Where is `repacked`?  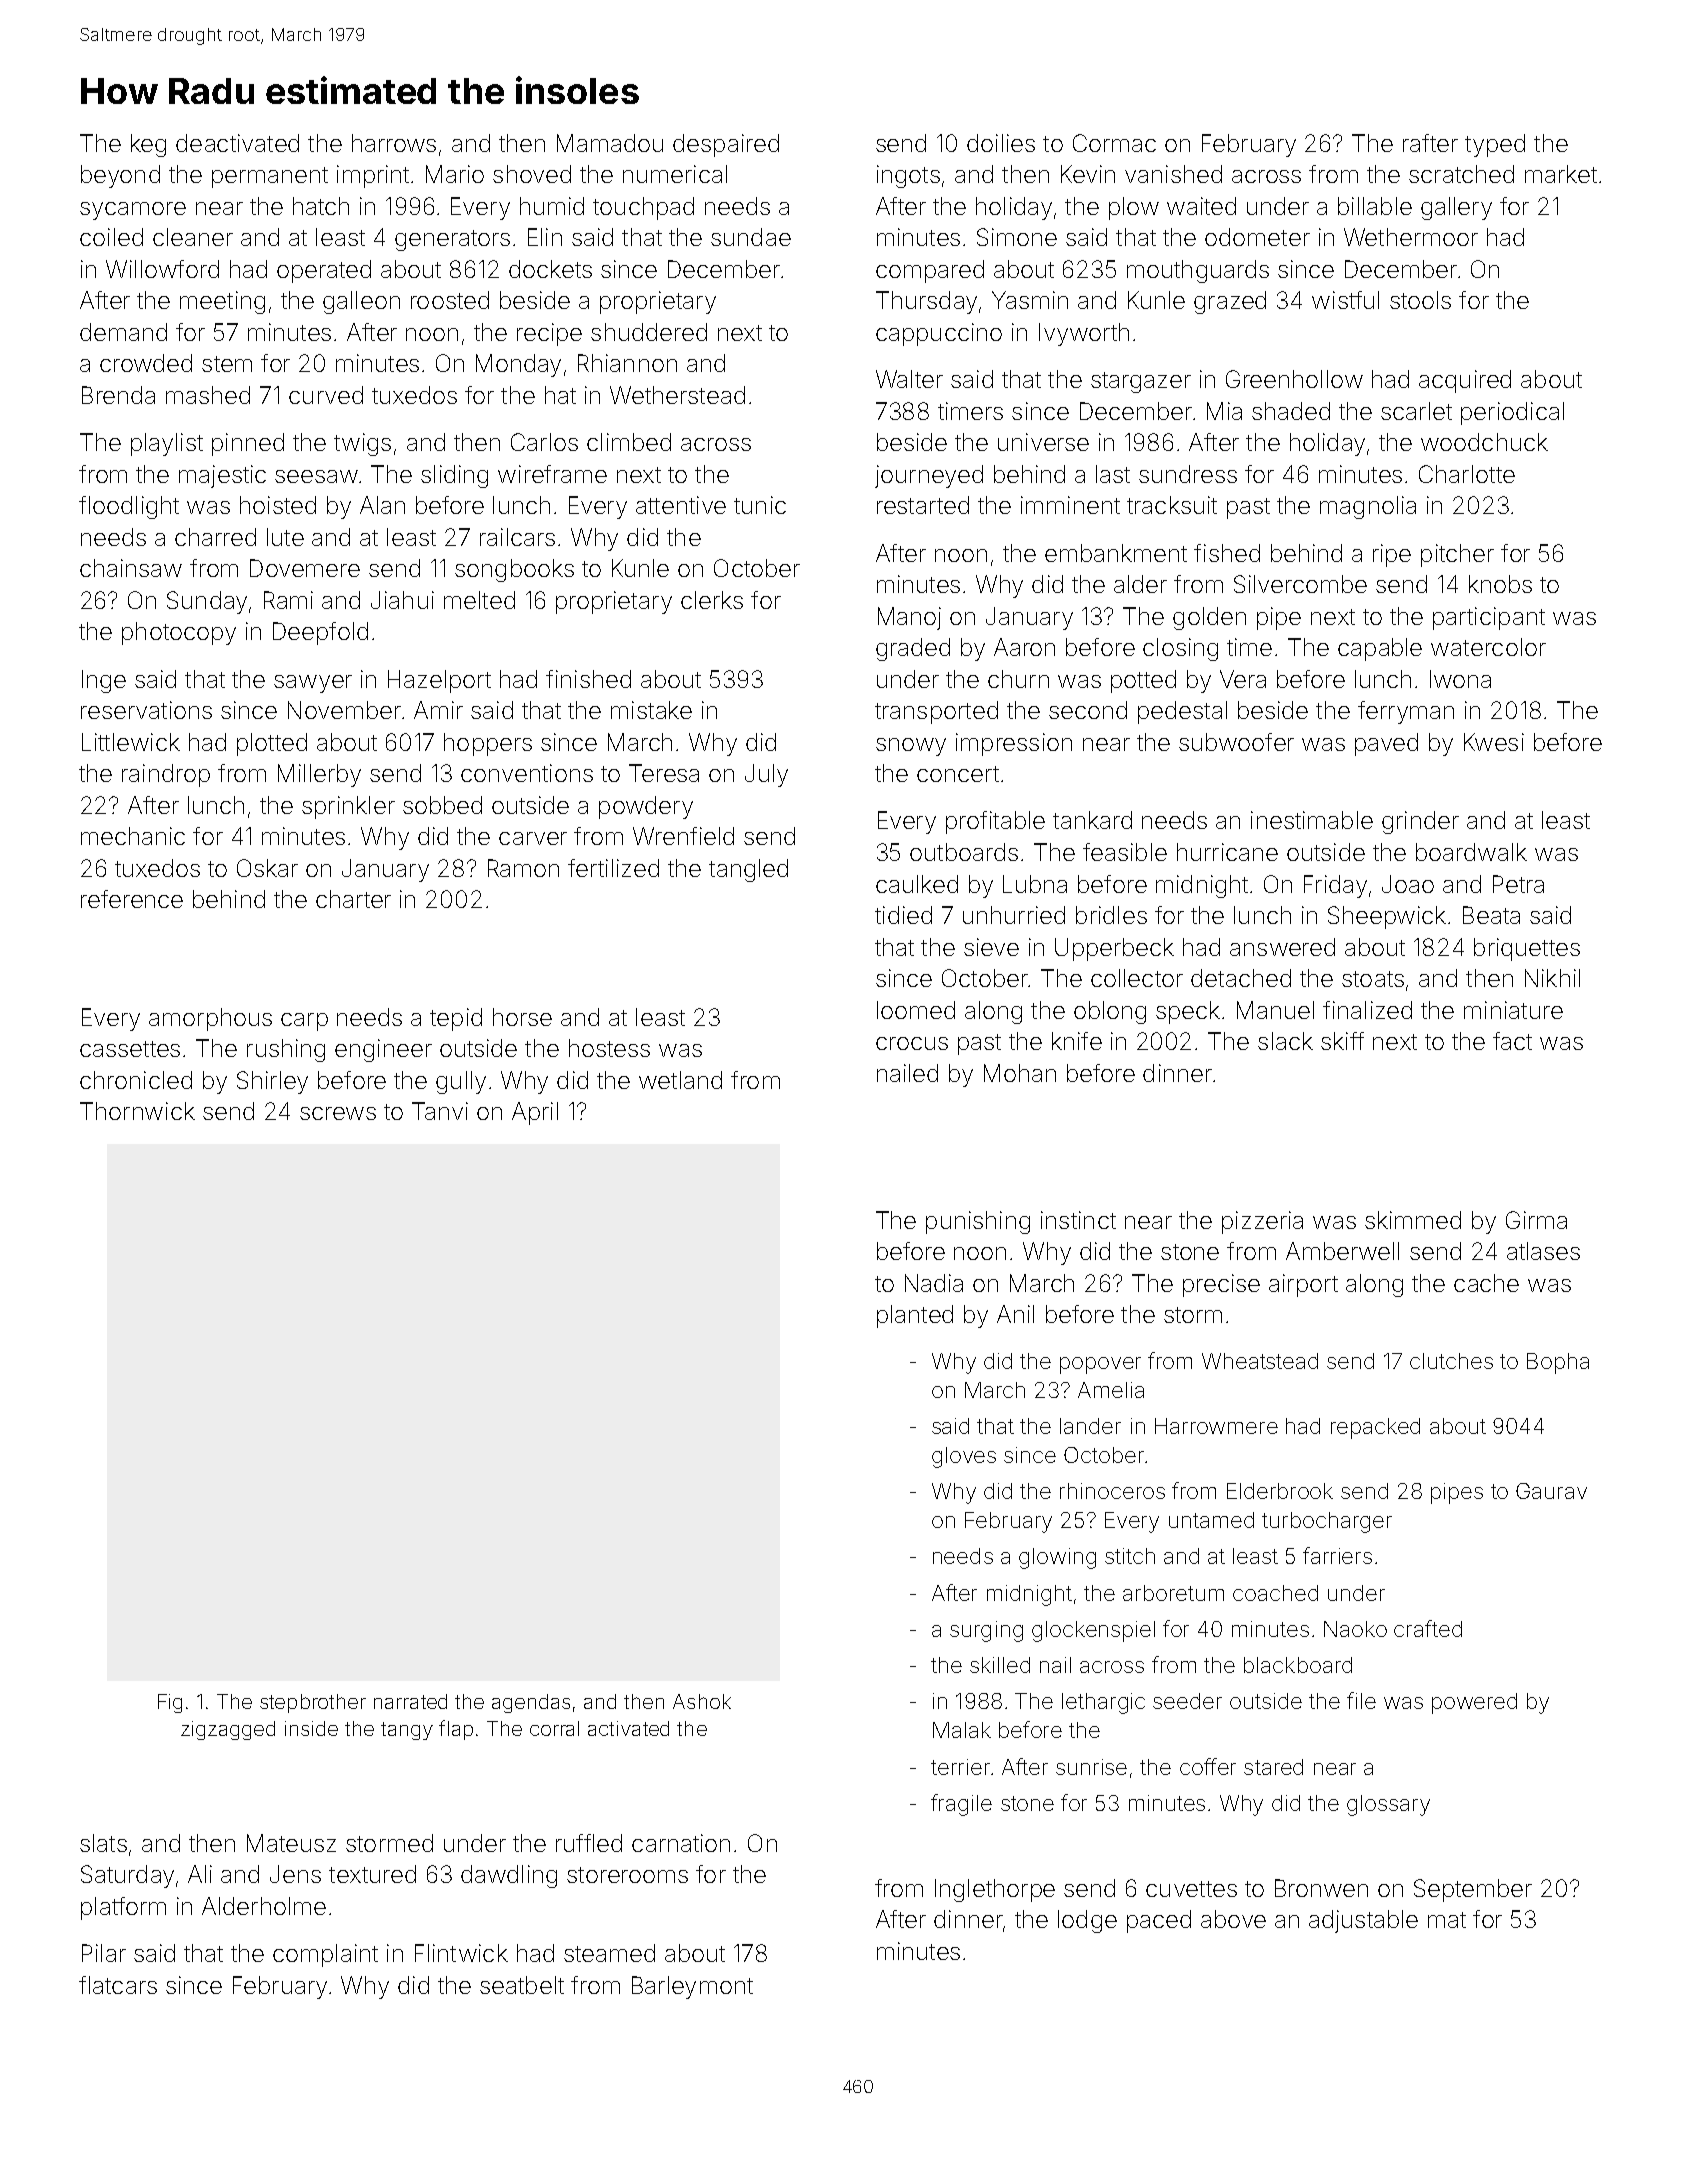 repacked is located at coordinates (1375, 1428).
